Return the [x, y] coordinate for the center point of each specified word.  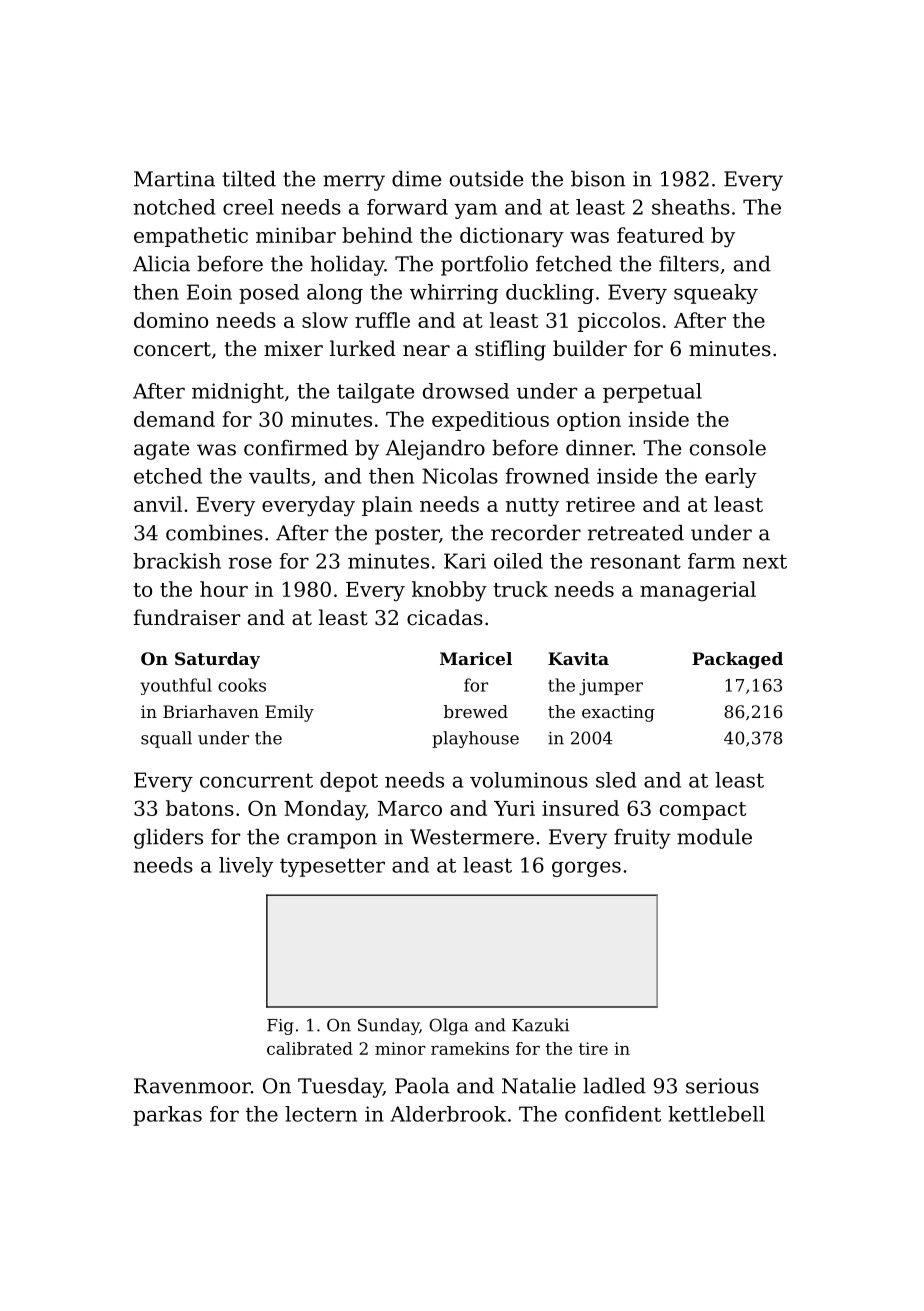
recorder [536, 533]
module [714, 837]
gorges [586, 869]
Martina [174, 179]
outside [486, 179]
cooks [242, 685]
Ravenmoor [192, 1086]
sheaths [691, 207]
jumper [611, 687]
